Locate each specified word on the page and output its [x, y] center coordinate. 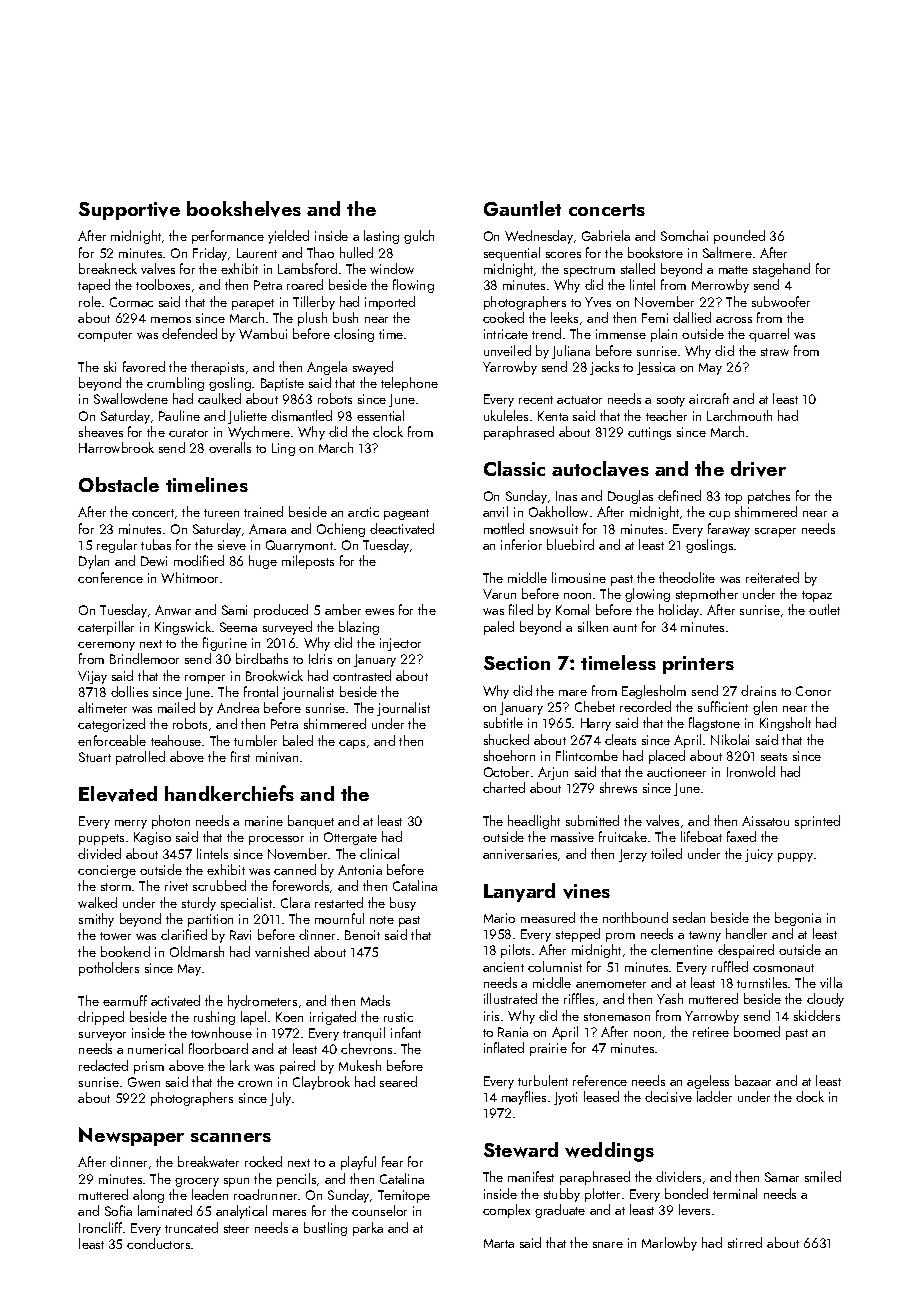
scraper [775, 532]
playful [358, 1163]
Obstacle [119, 484]
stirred [745, 1242]
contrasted [362, 675]
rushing [214, 1018]
